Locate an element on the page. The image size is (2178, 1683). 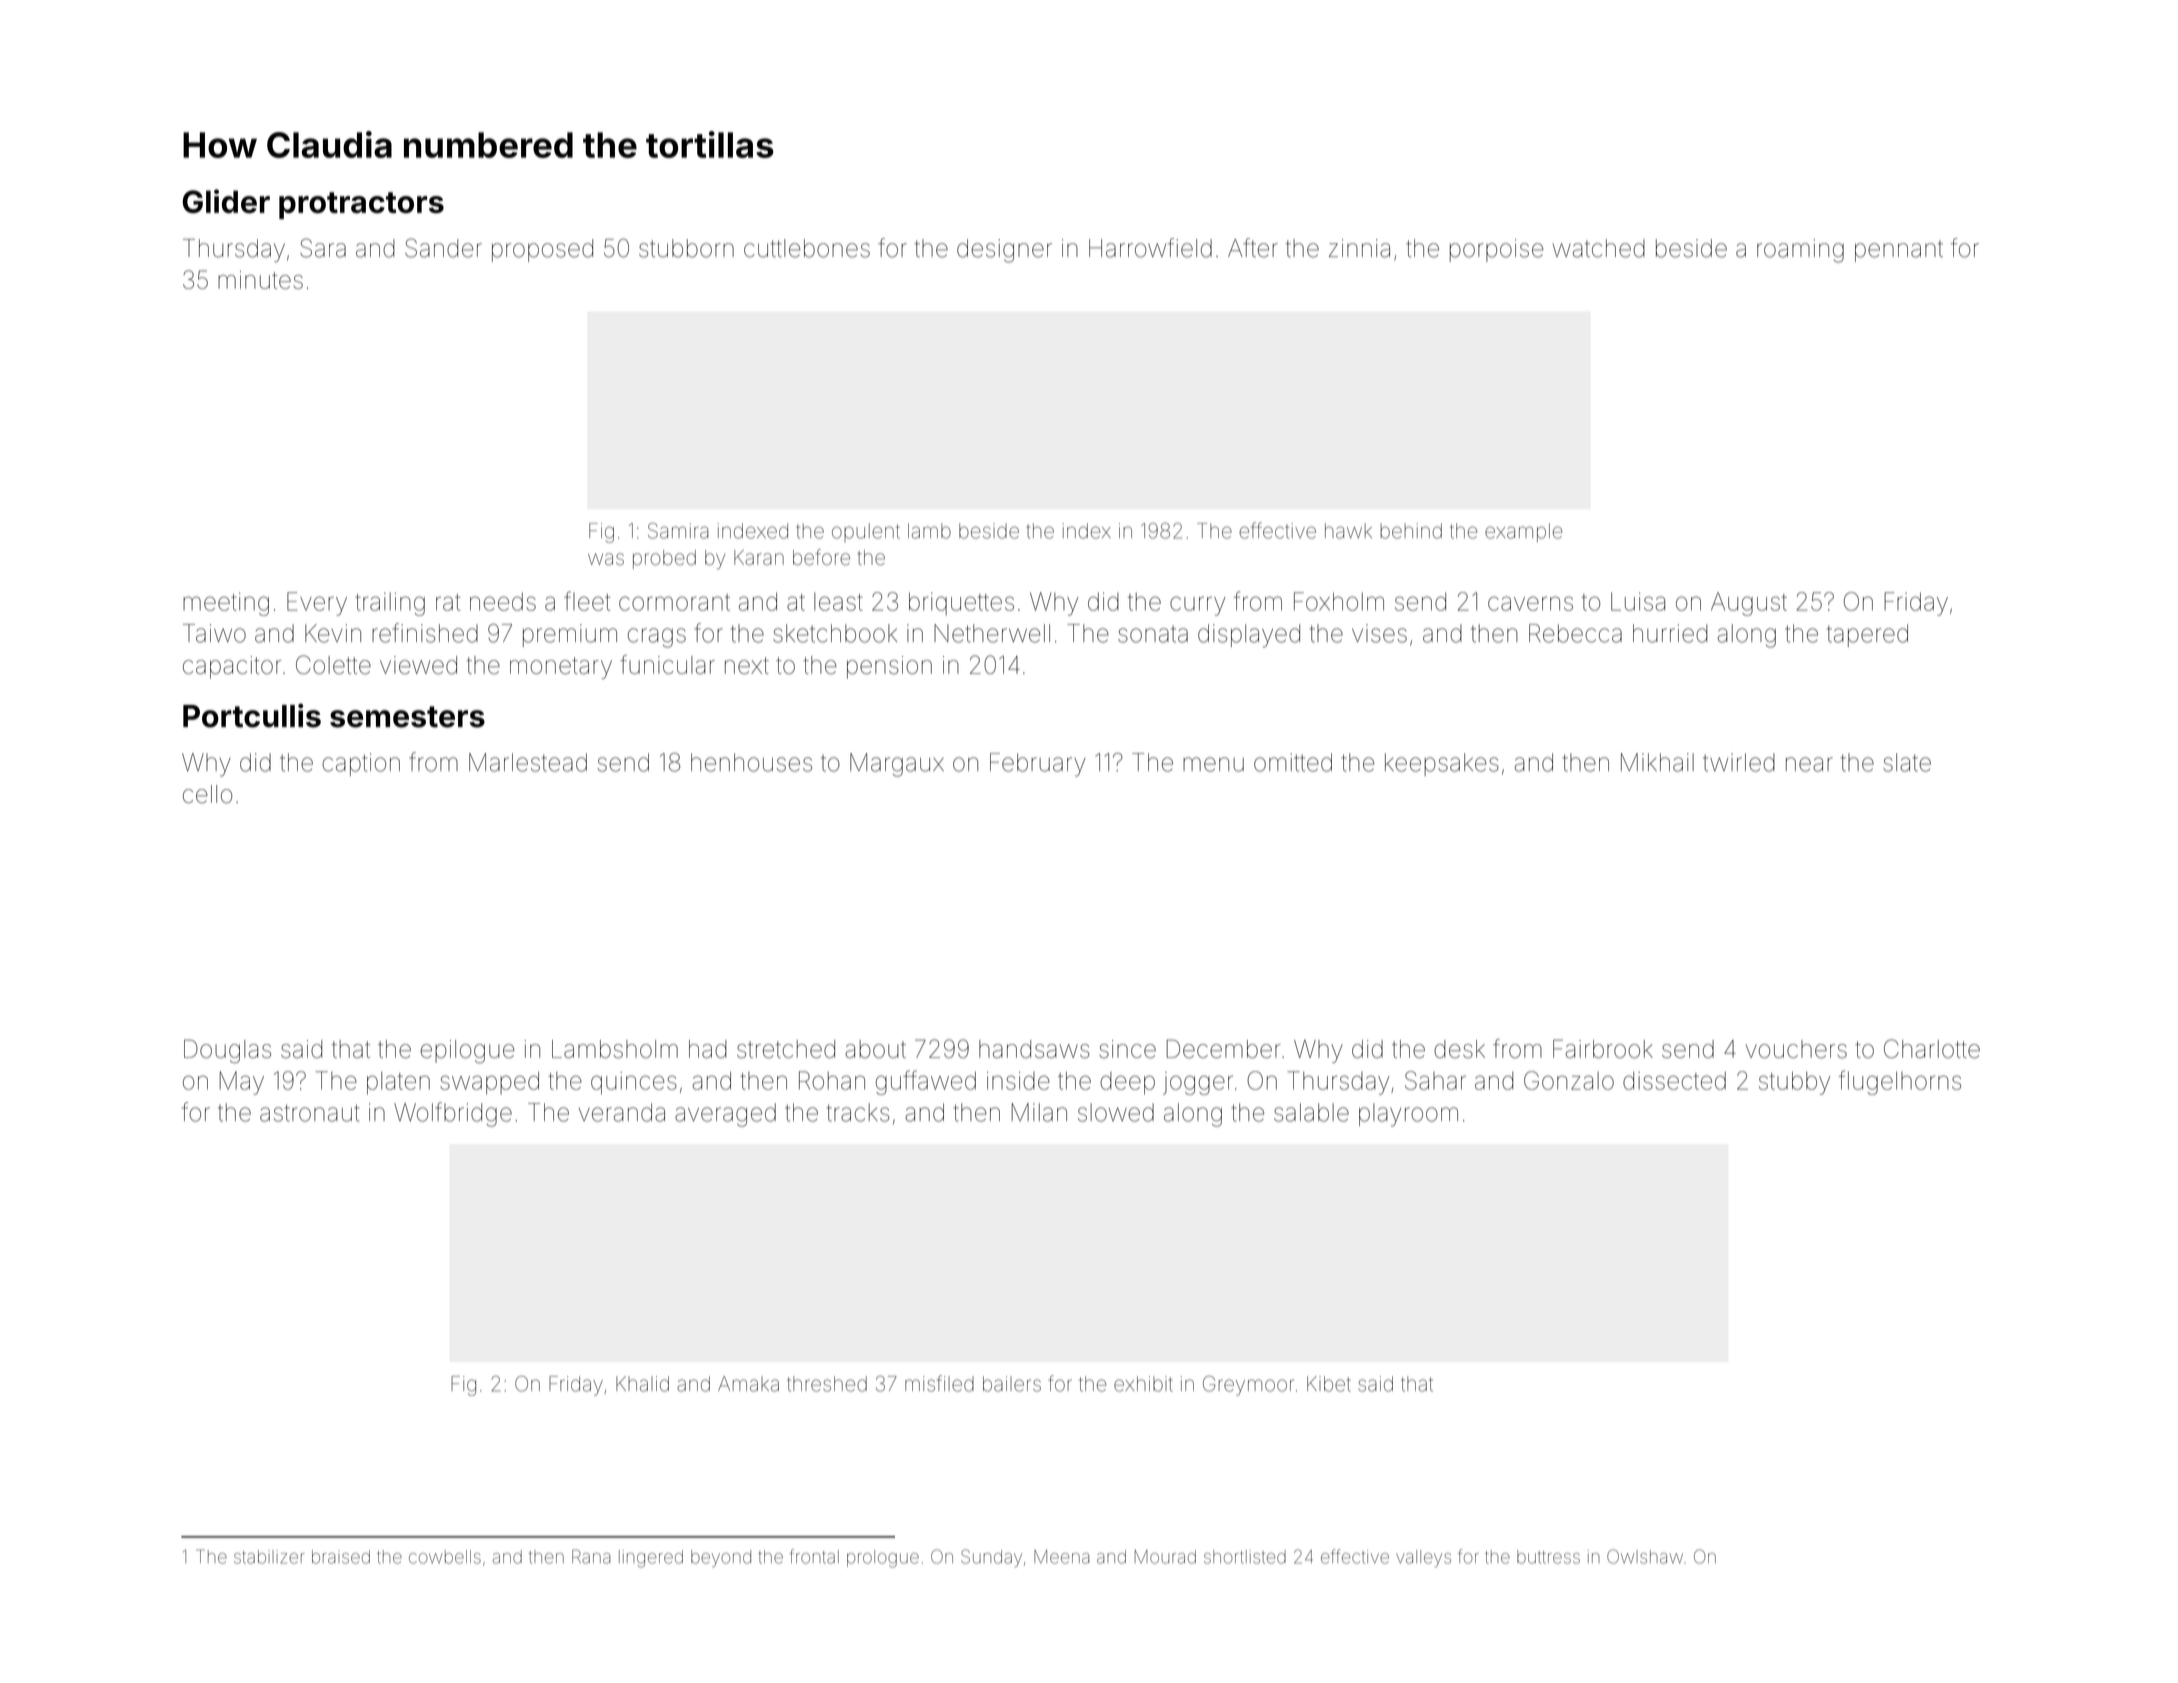
slowed is located at coordinates (1116, 1112).
